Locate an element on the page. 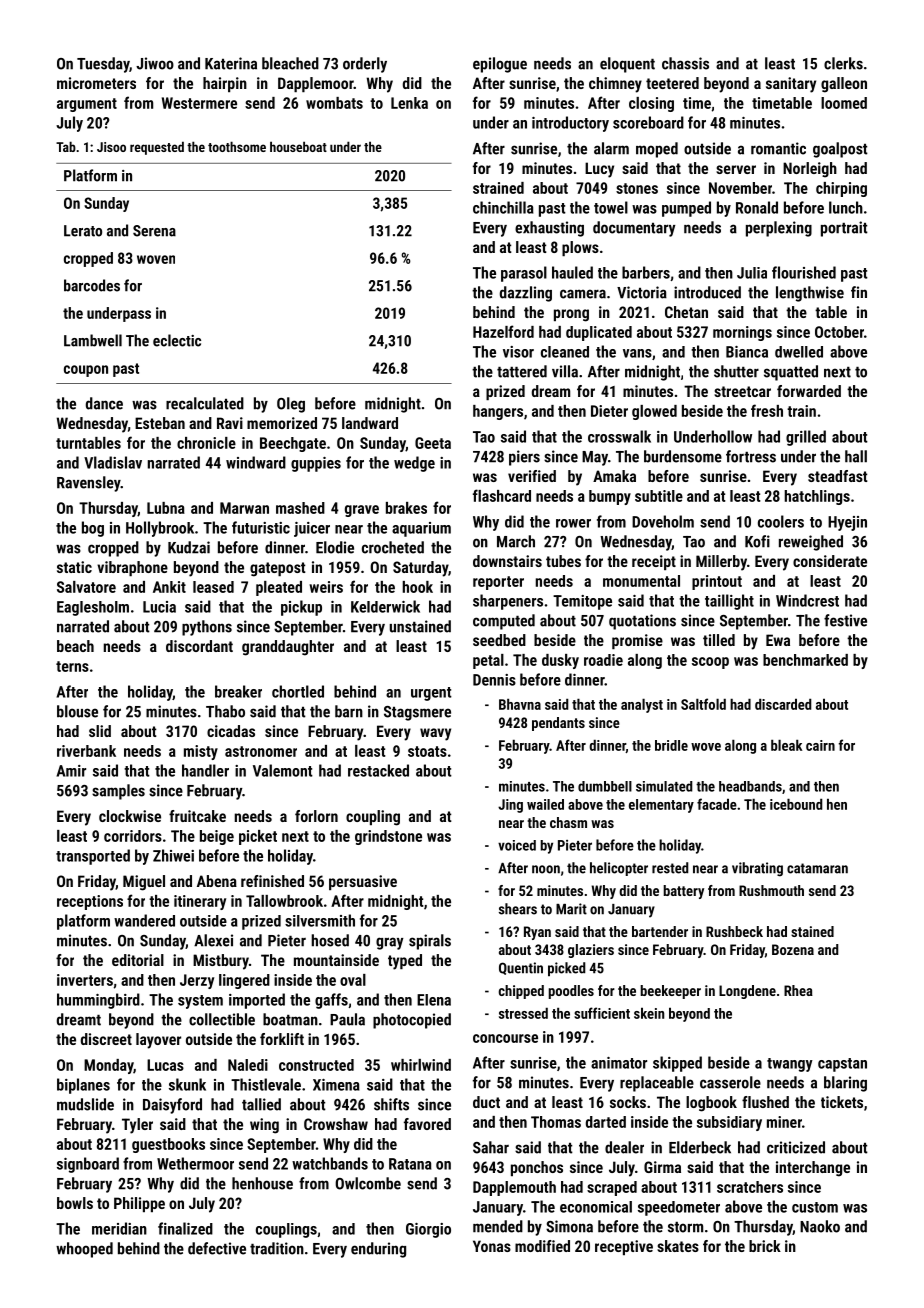 Image resolution: width=924 pixels, height=1308 pixels. cairn is located at coordinates (820, 745).
